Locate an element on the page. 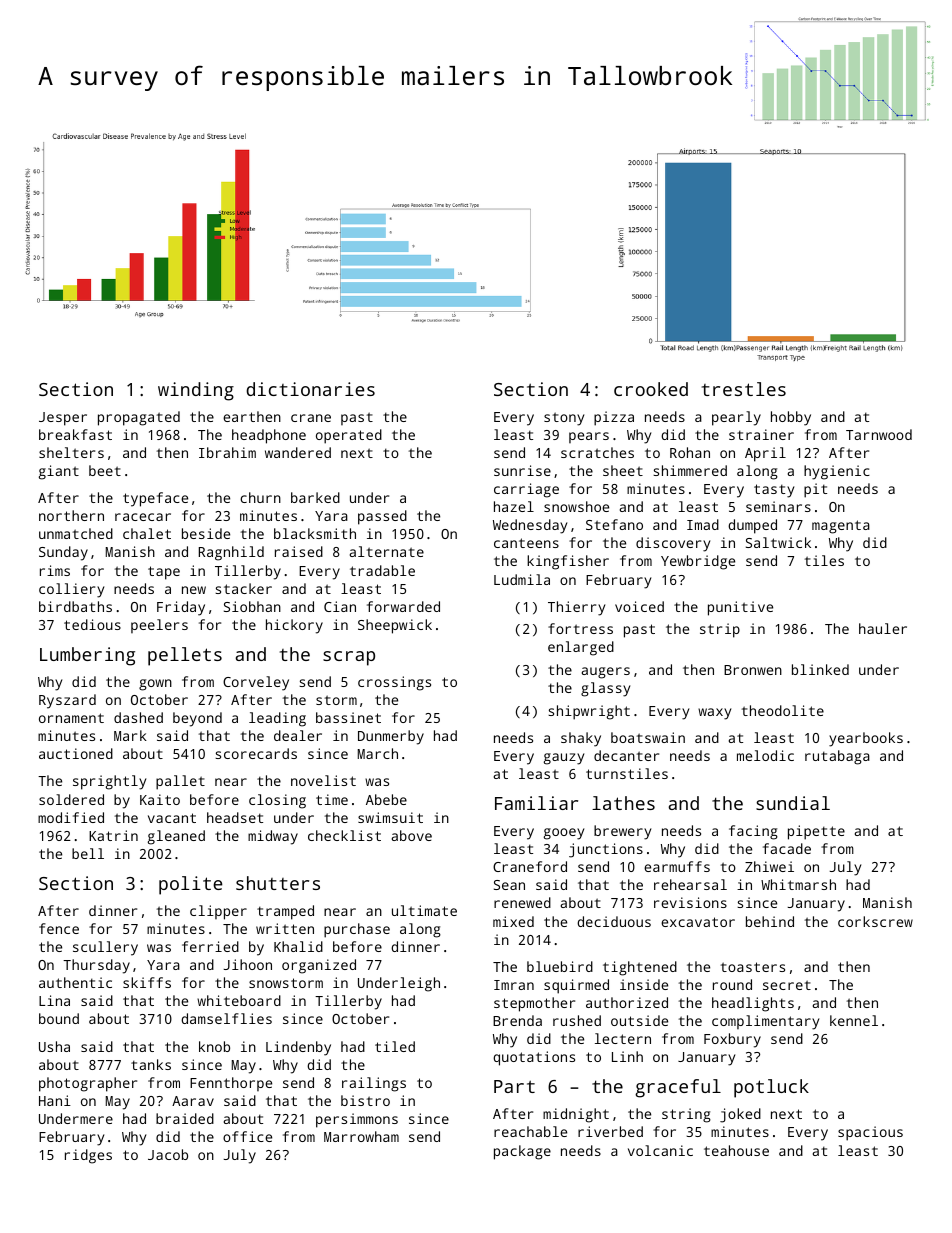  shaky is located at coordinates (581, 739).
